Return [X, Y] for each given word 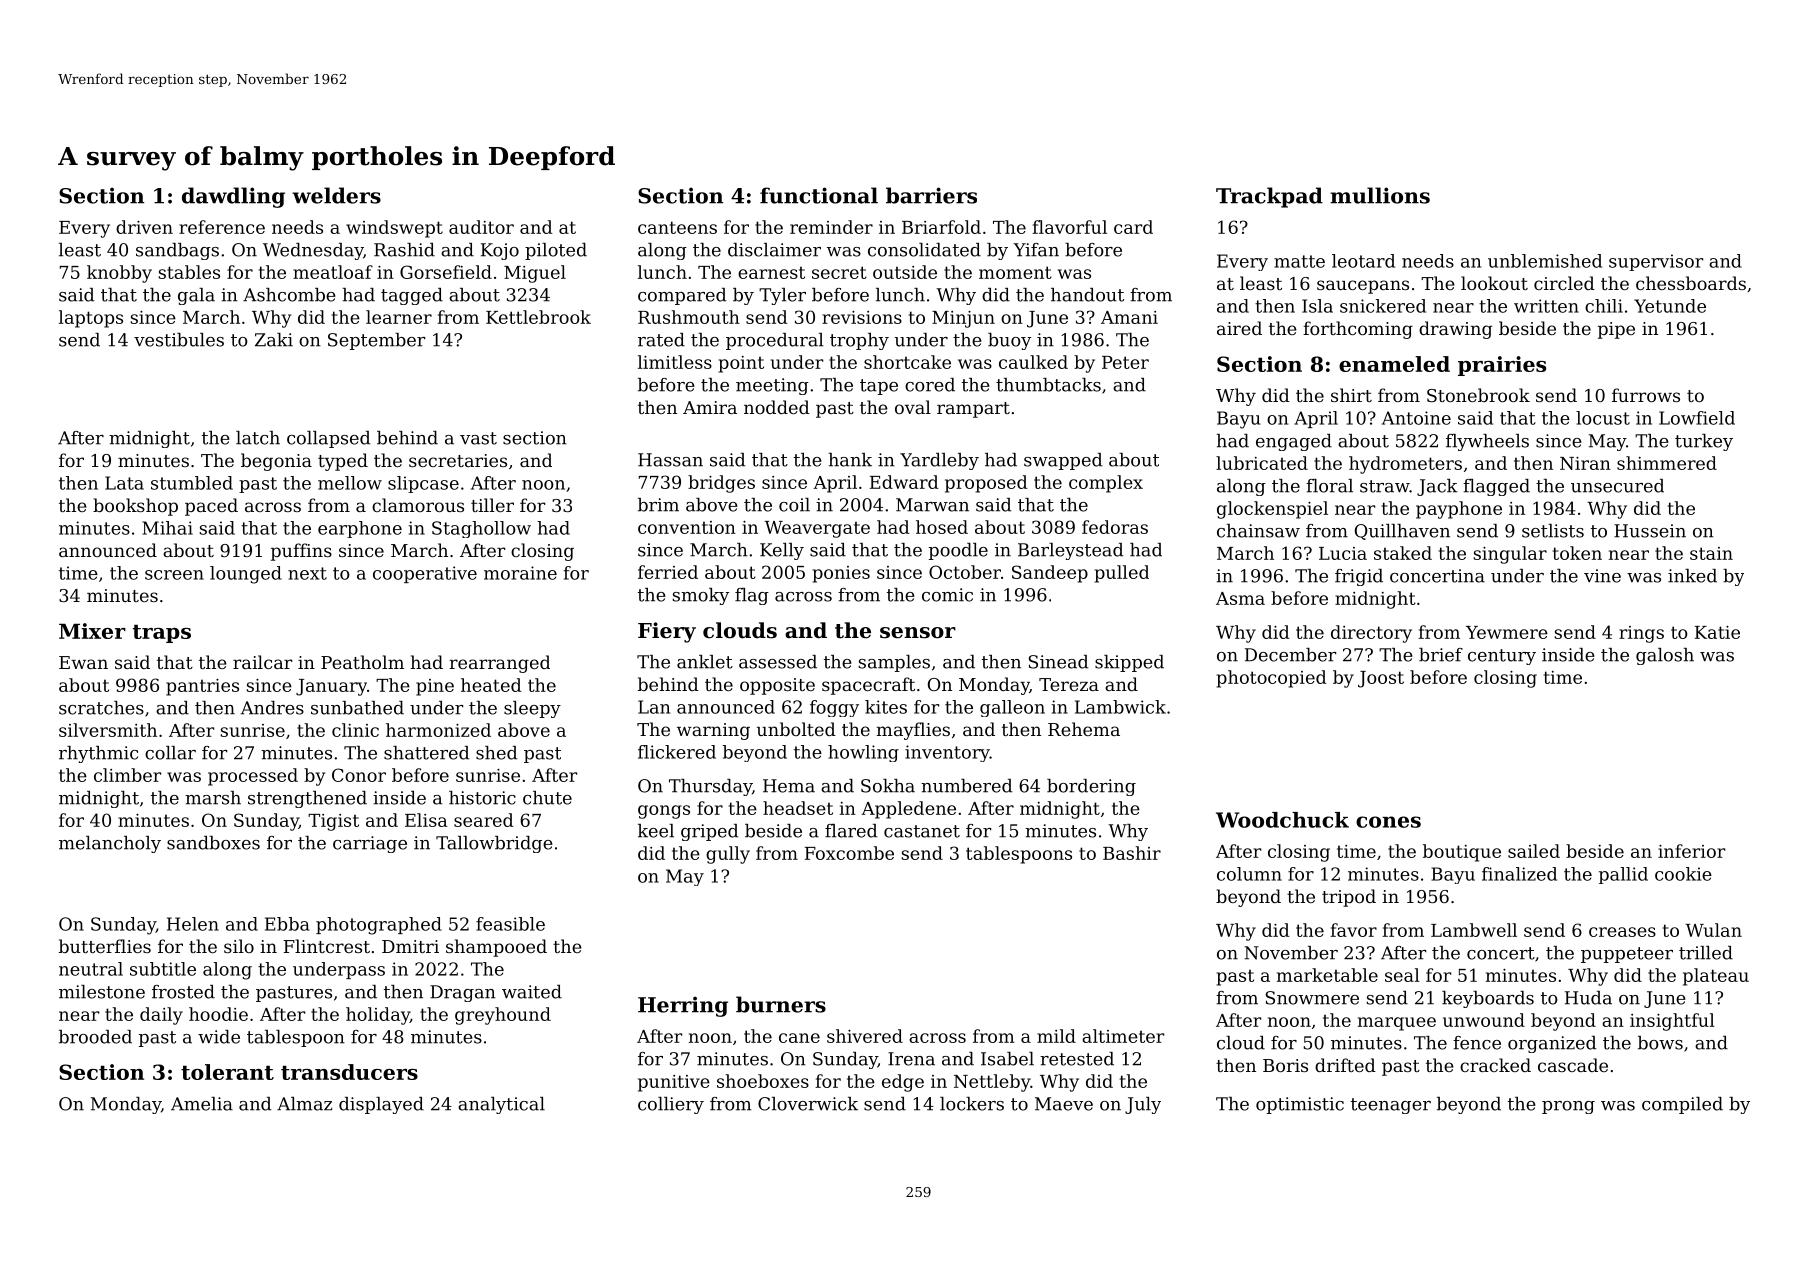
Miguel [535, 274]
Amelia [202, 1104]
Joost [1381, 679]
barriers [931, 195]
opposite [777, 686]
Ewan [83, 662]
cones [1388, 822]
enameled [1394, 364]
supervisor [1656, 262]
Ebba [287, 924]
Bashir [1132, 853]
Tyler [782, 296]
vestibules [179, 340]
